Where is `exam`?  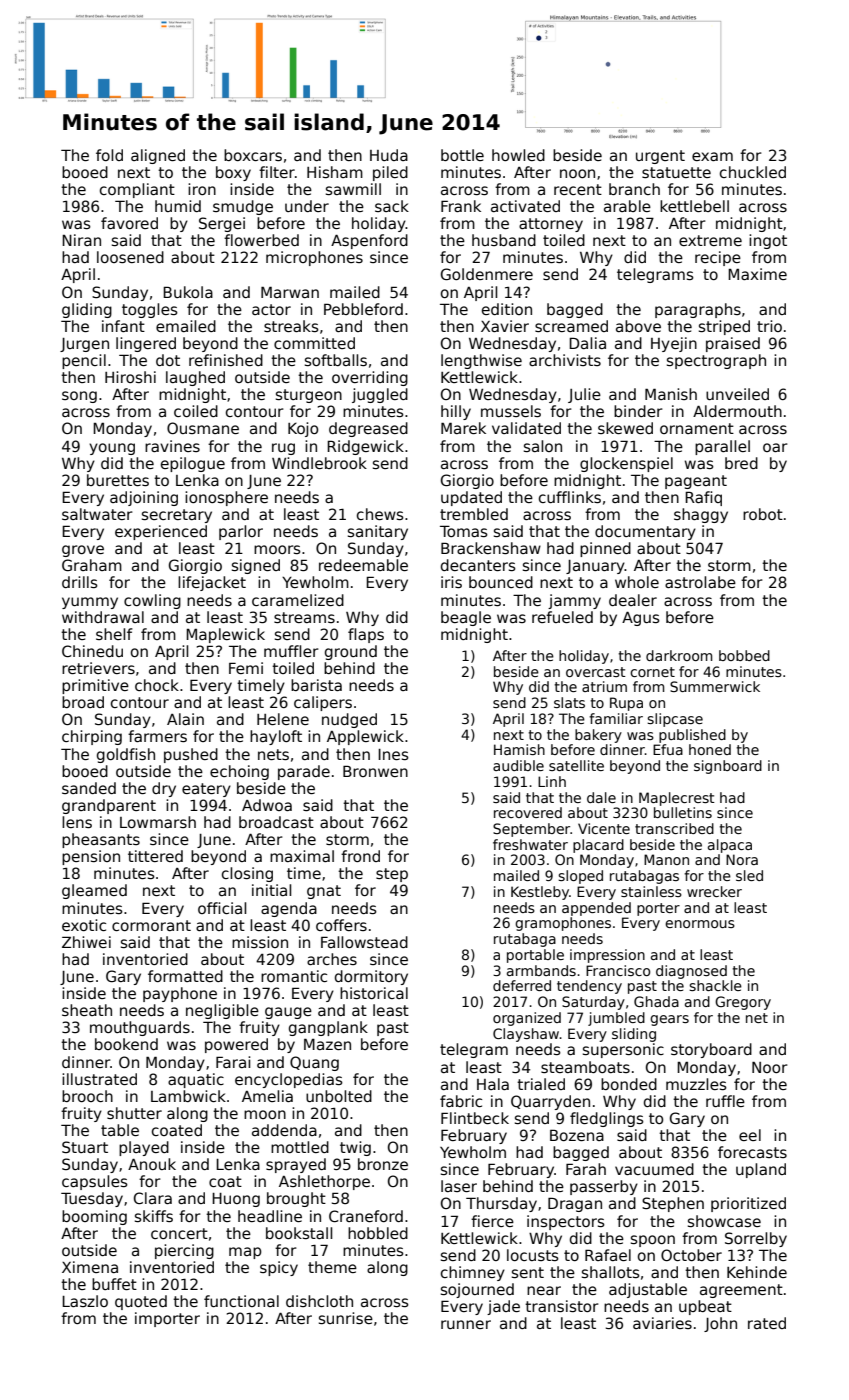 exam is located at coordinates (712, 156).
